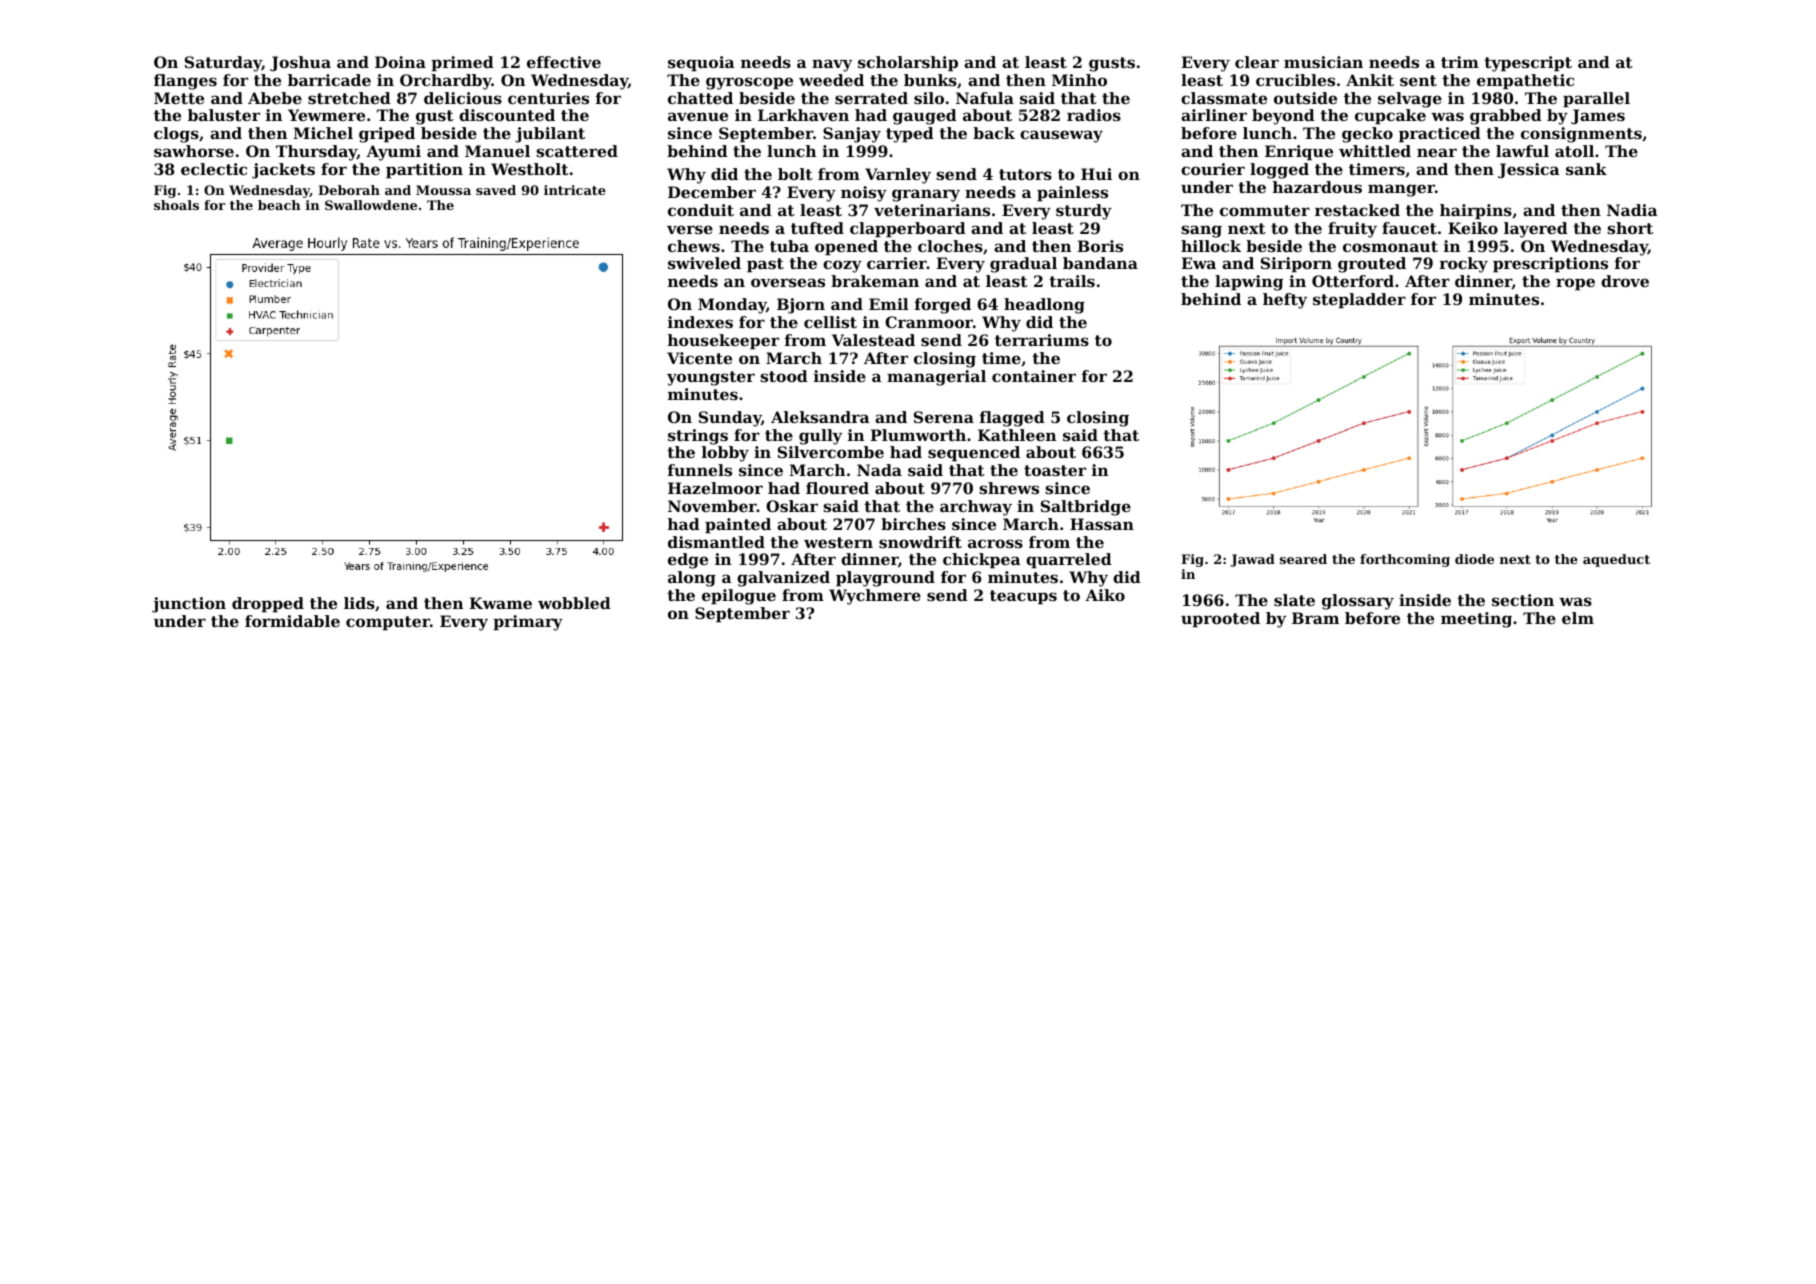  Describe the element at coordinates (879, 470) in the screenshot. I see `Nada` at that location.
